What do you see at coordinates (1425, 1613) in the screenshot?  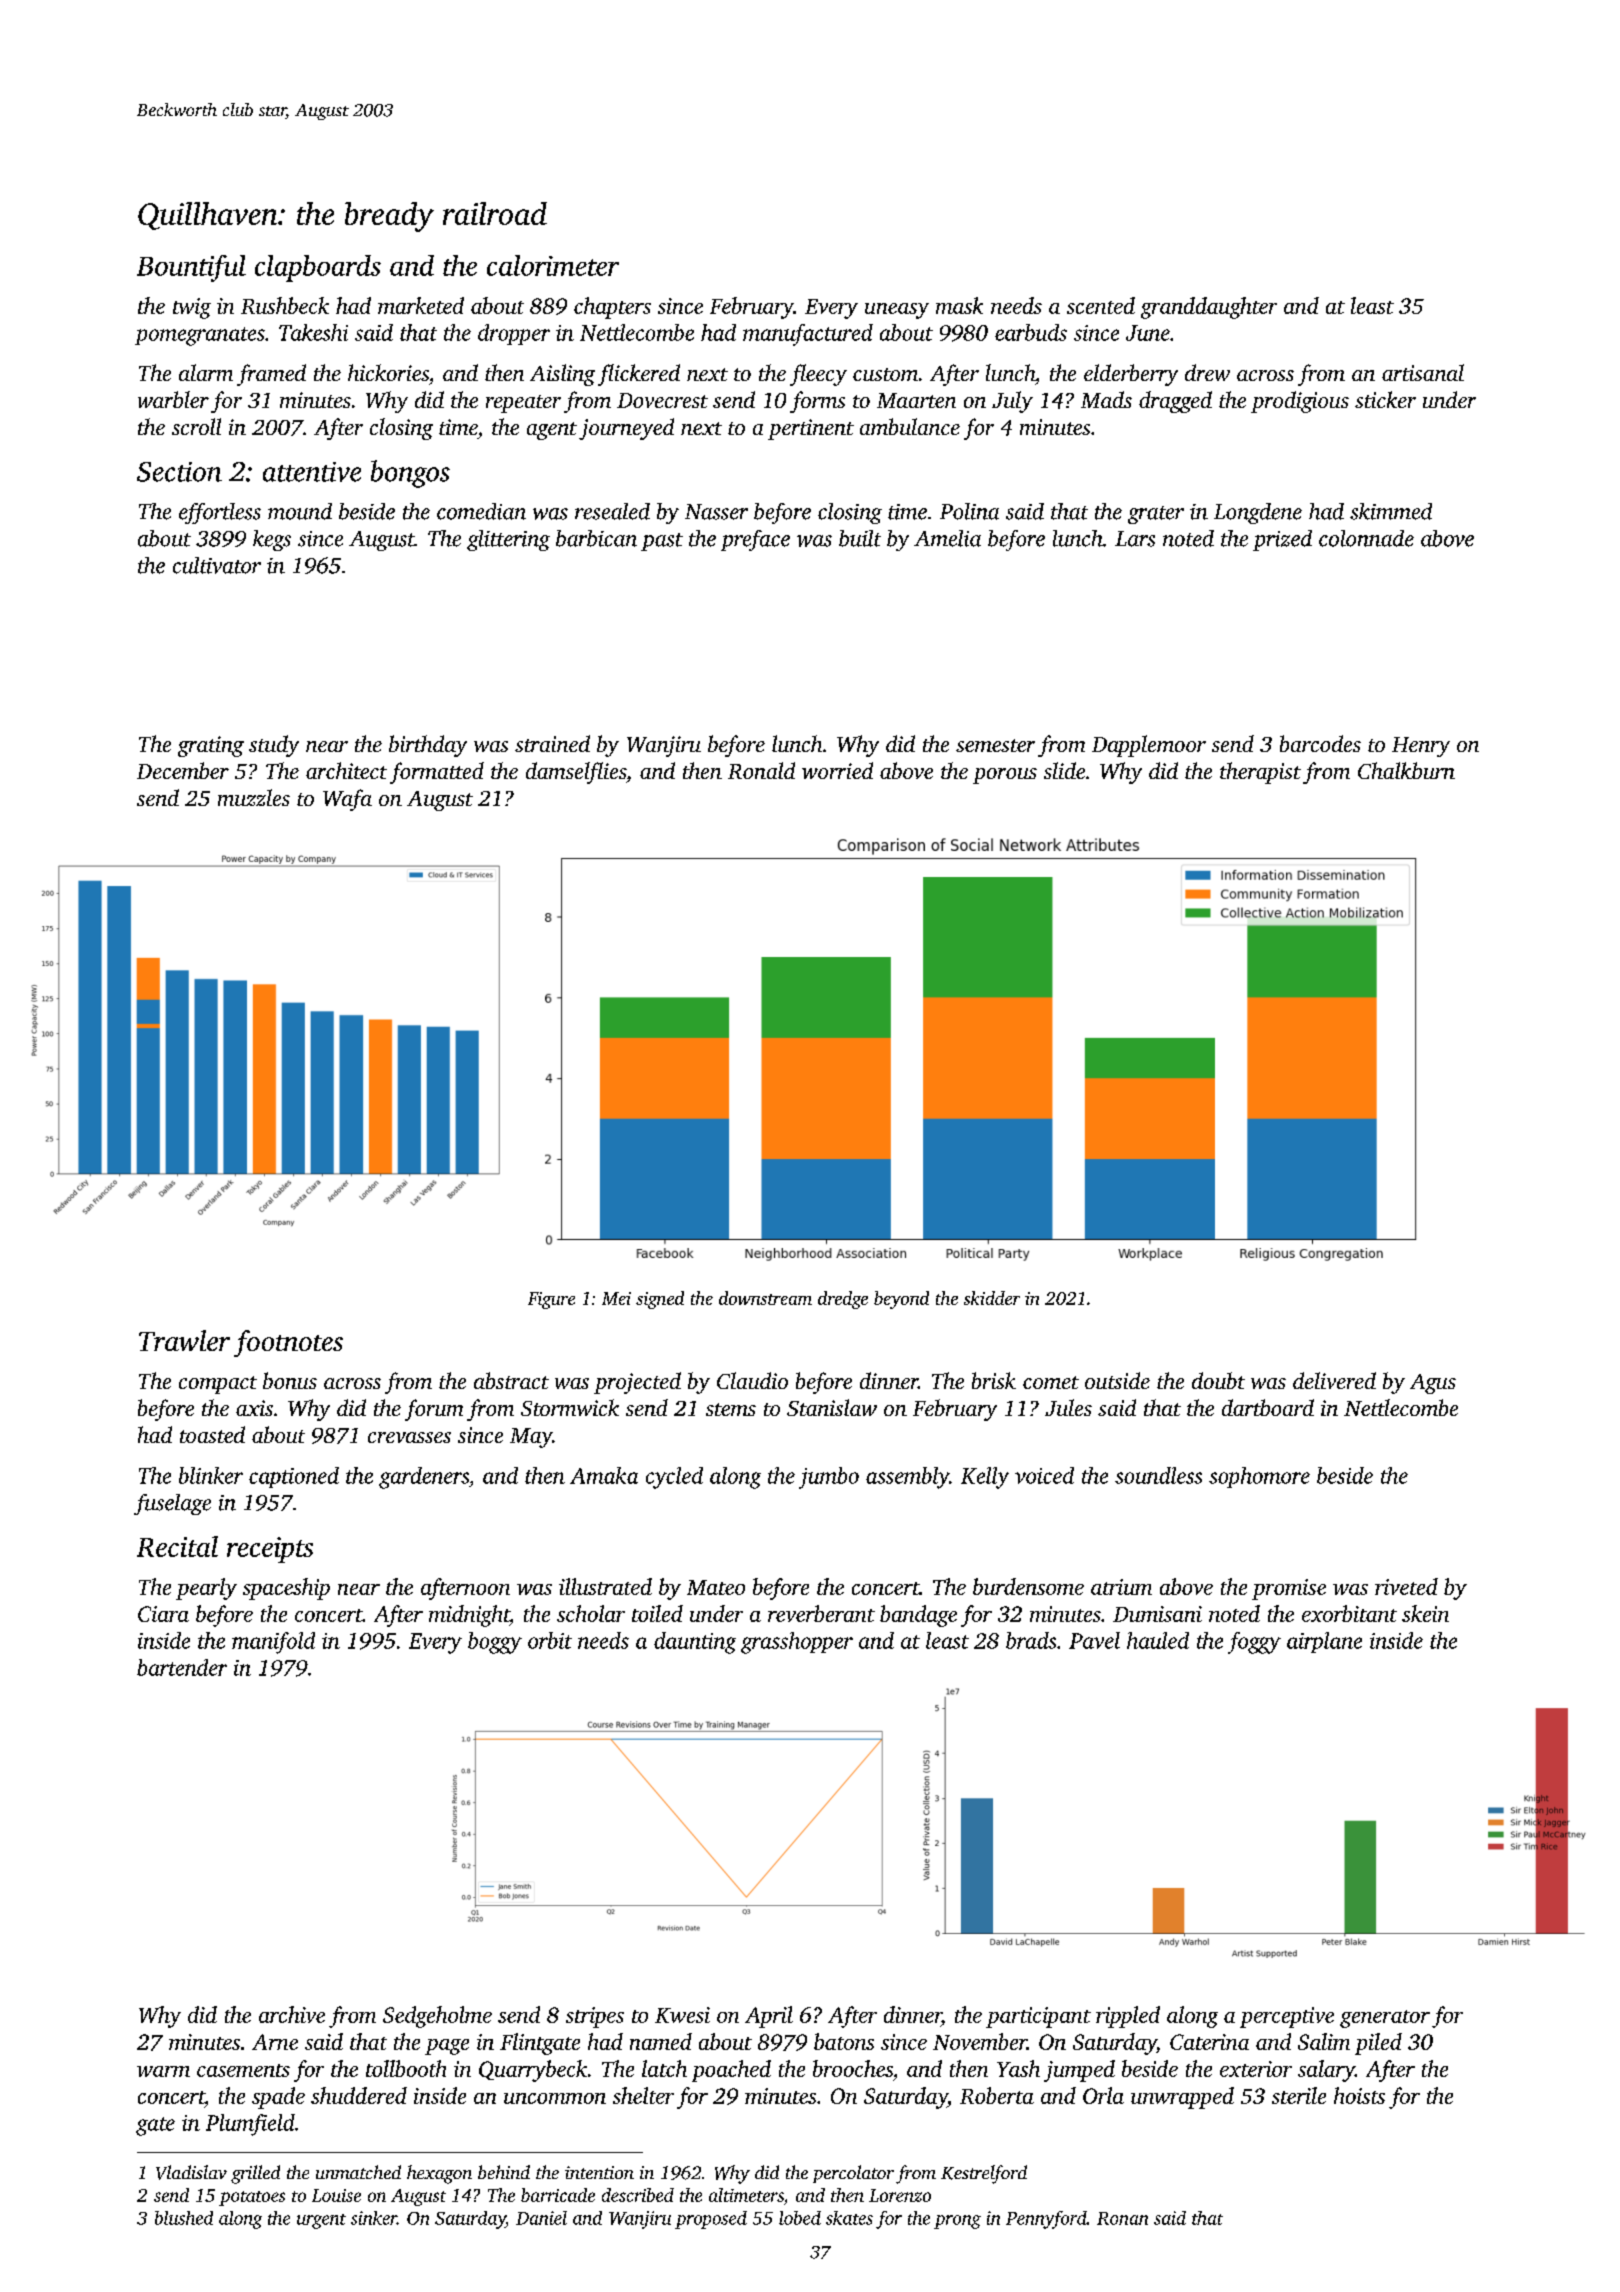 I see `skein` at bounding box center [1425, 1613].
